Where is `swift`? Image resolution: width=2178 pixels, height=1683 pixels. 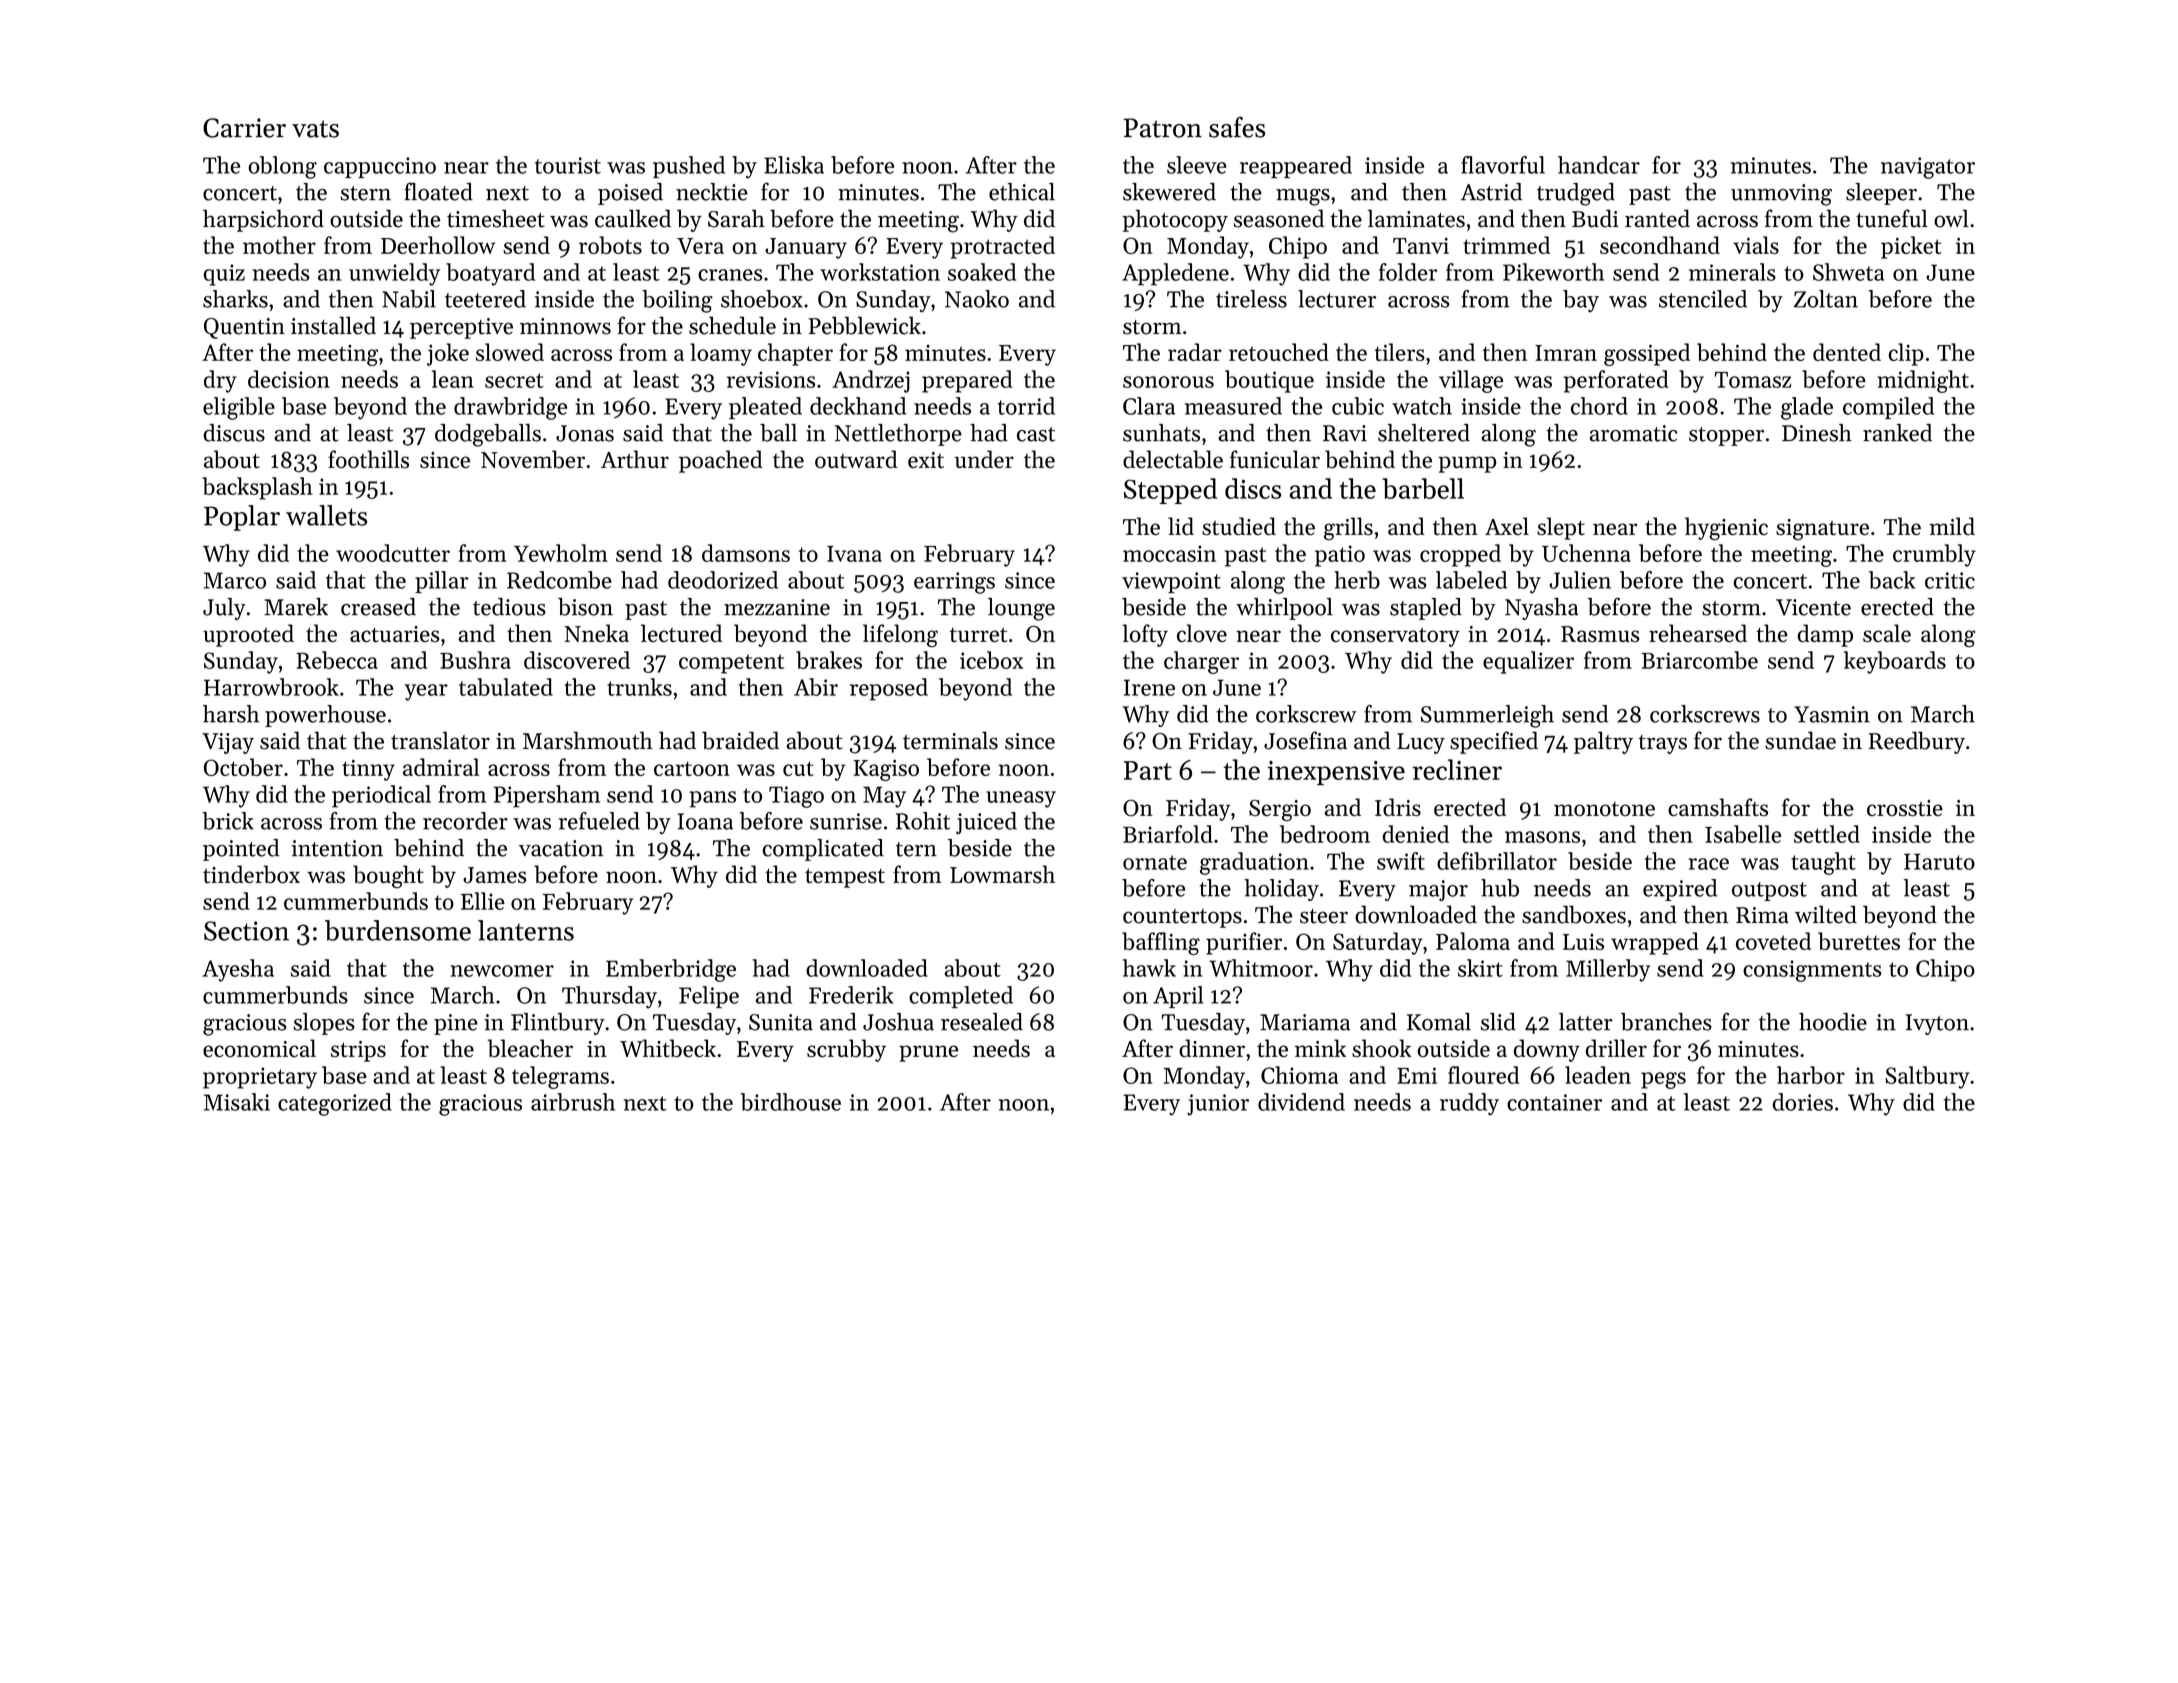
swift is located at coordinates (1401, 861).
